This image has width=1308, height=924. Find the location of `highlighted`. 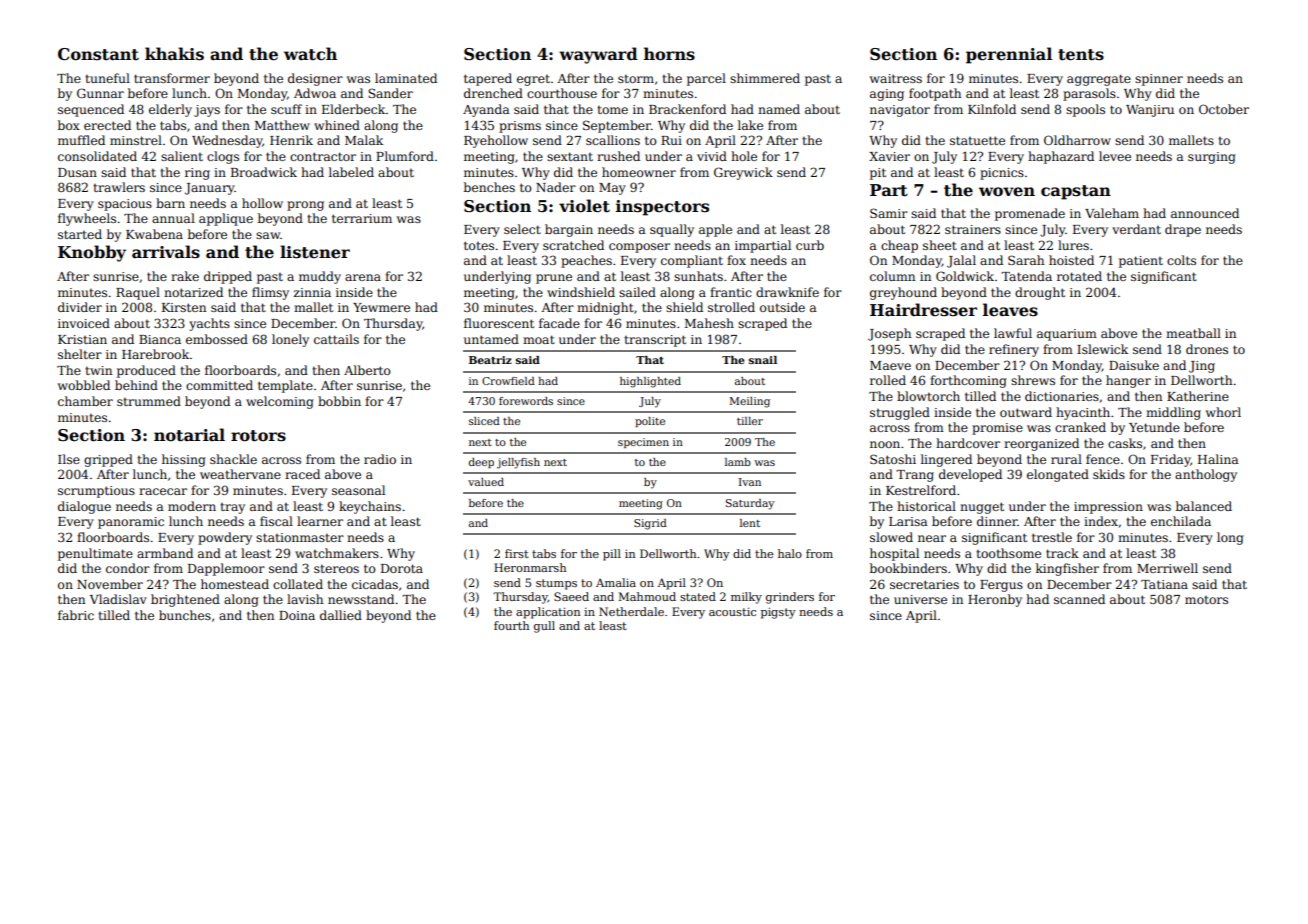

highlighted is located at coordinates (650, 382).
